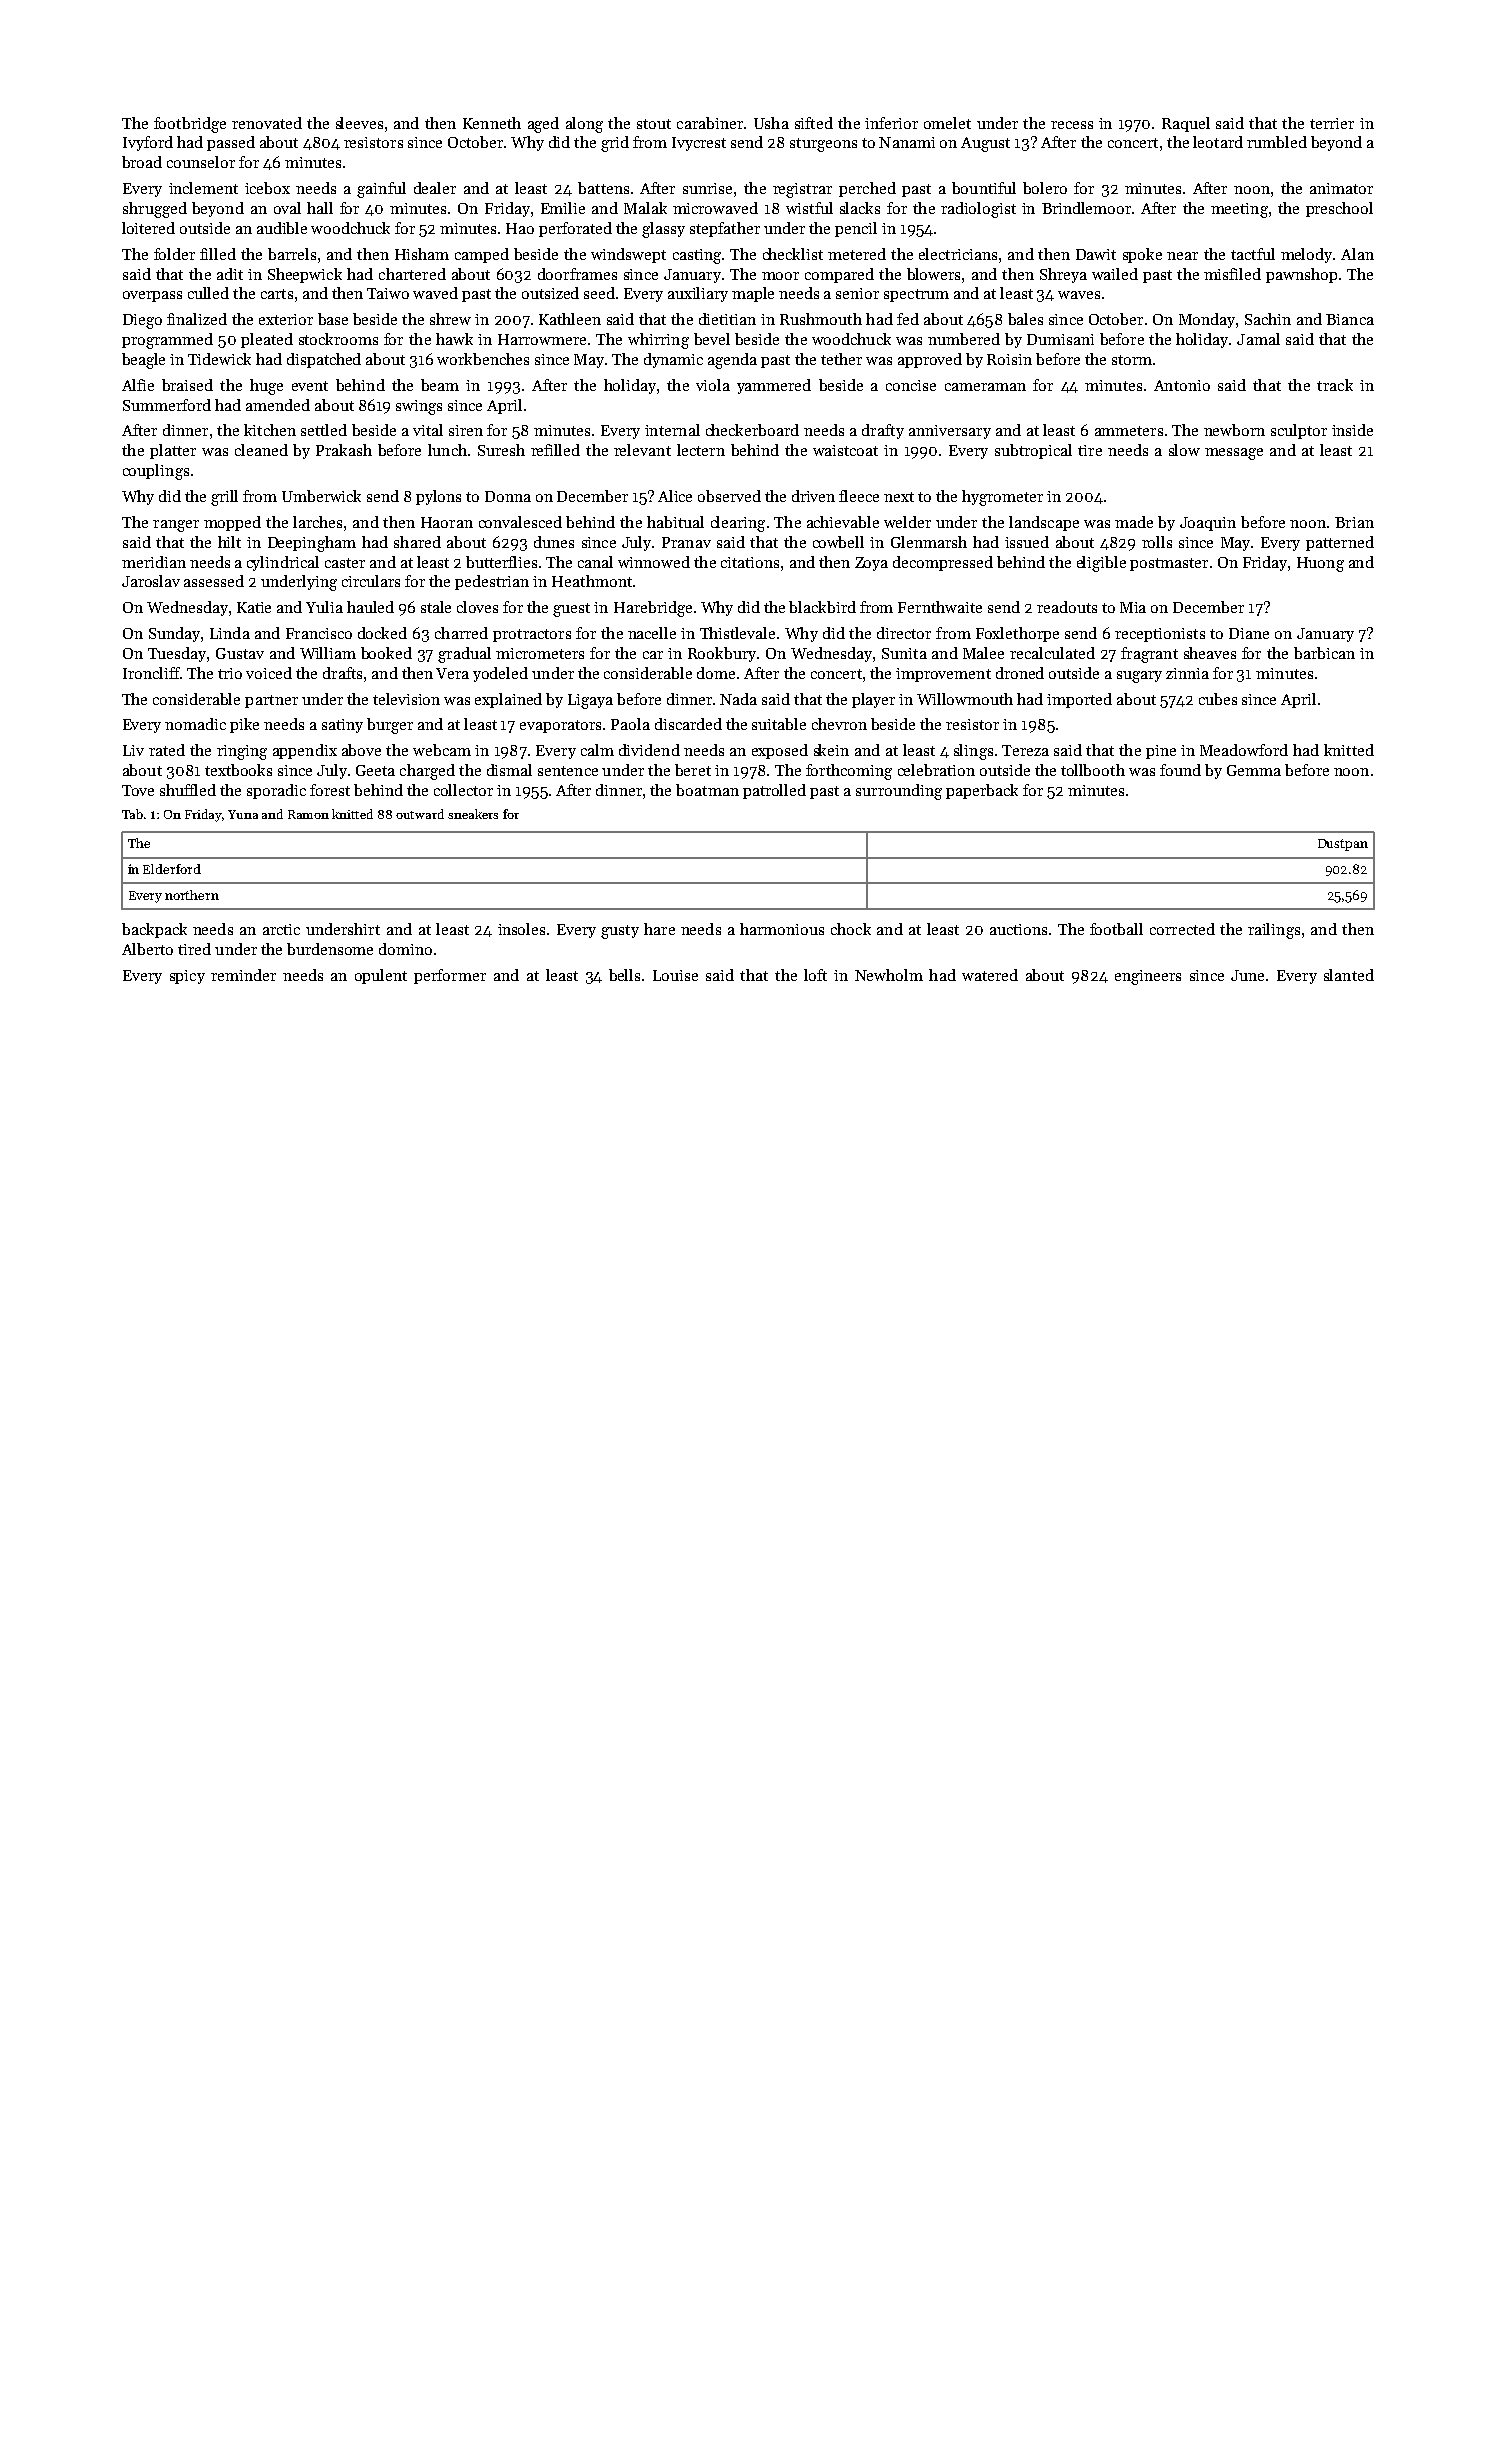 Image resolution: width=1496 pixels, height=2464 pixels. What do you see at coordinates (371, 581) in the screenshot?
I see `circulars` at bounding box center [371, 581].
